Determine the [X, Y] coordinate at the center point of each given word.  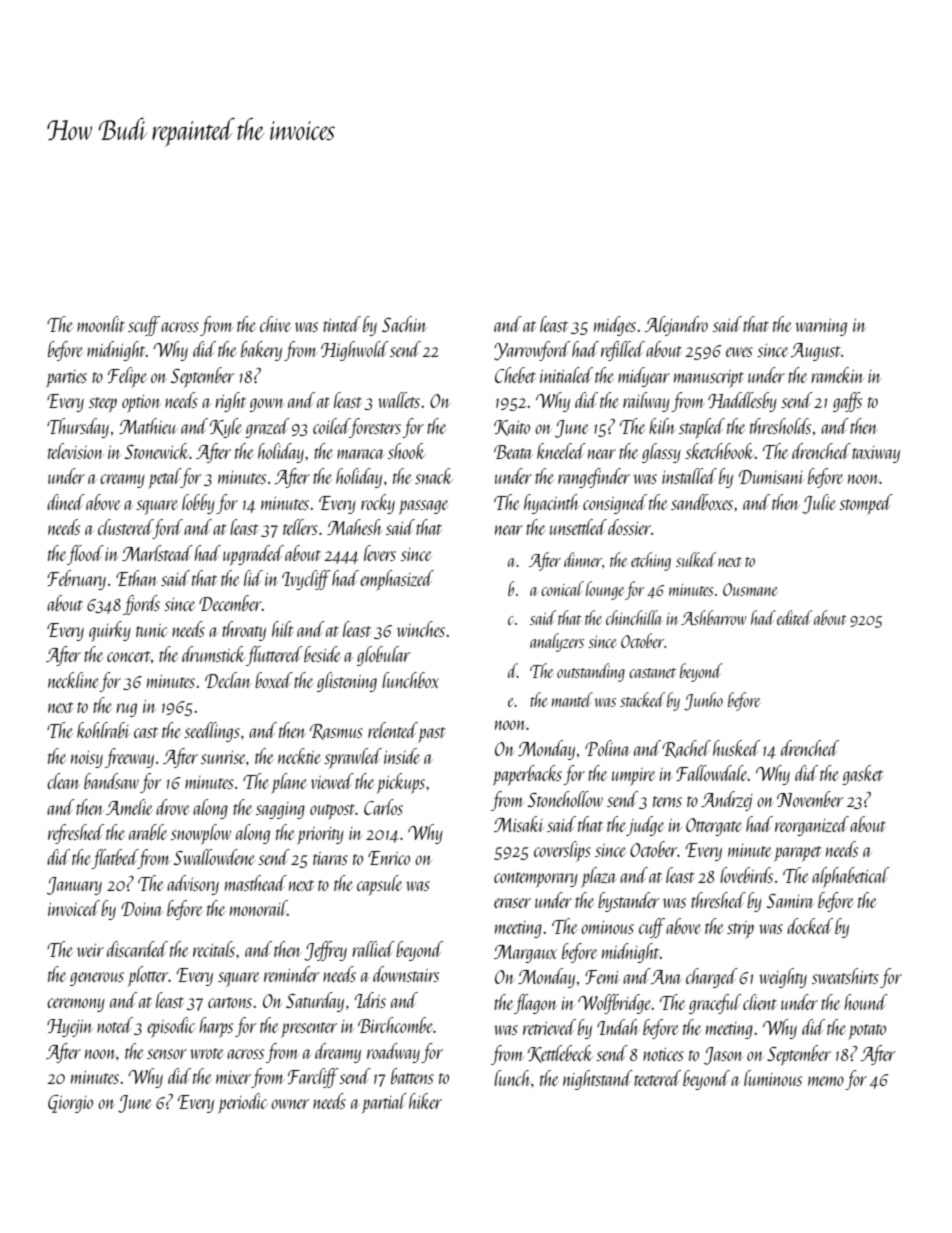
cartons [230, 1002]
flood [85, 555]
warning [821, 327]
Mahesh [355, 527]
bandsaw [111, 781]
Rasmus [336, 732]
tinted [342, 324]
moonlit [101, 324]
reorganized [812, 826]
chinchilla [634, 617]
